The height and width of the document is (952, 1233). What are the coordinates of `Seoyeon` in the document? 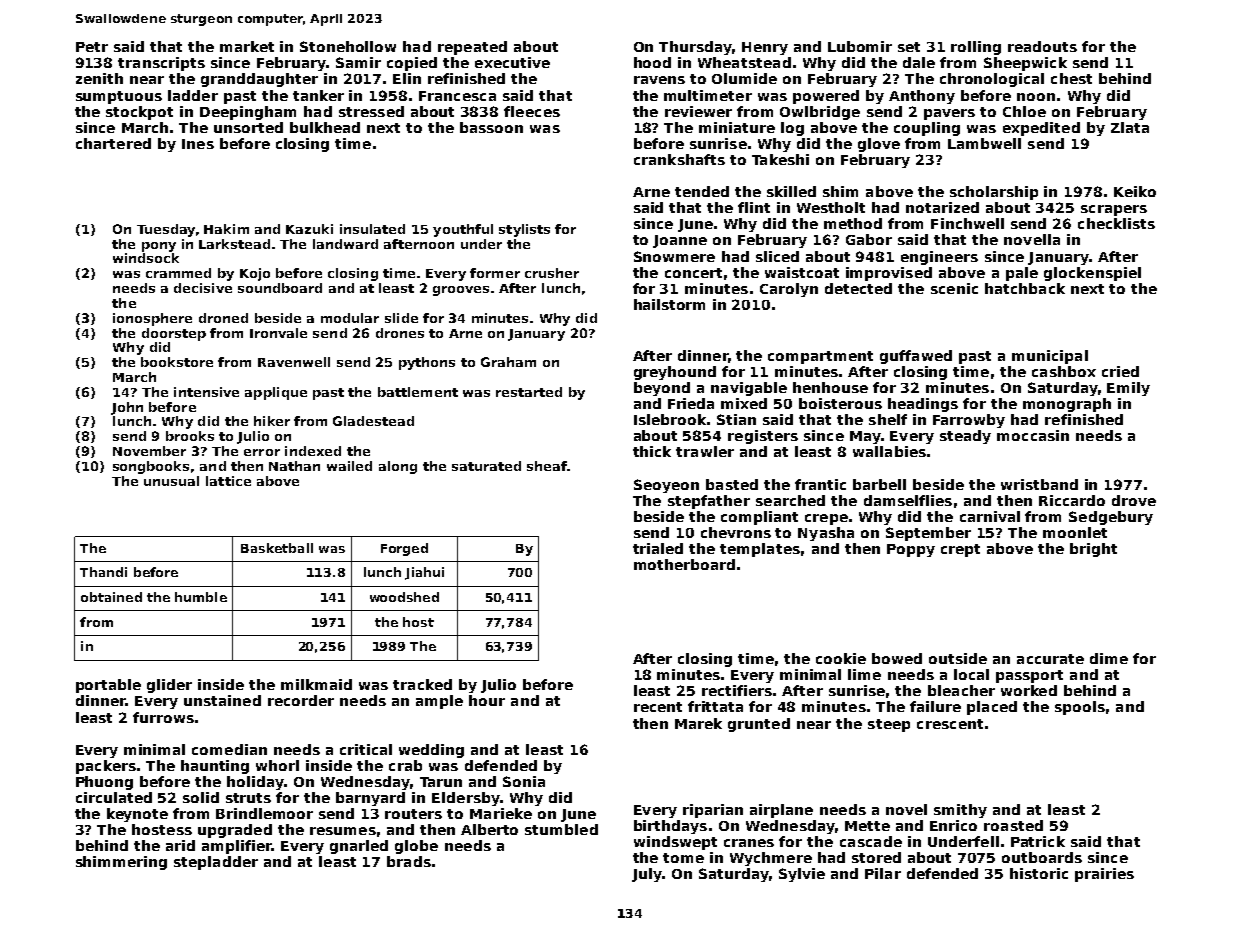 It's located at (666, 486).
